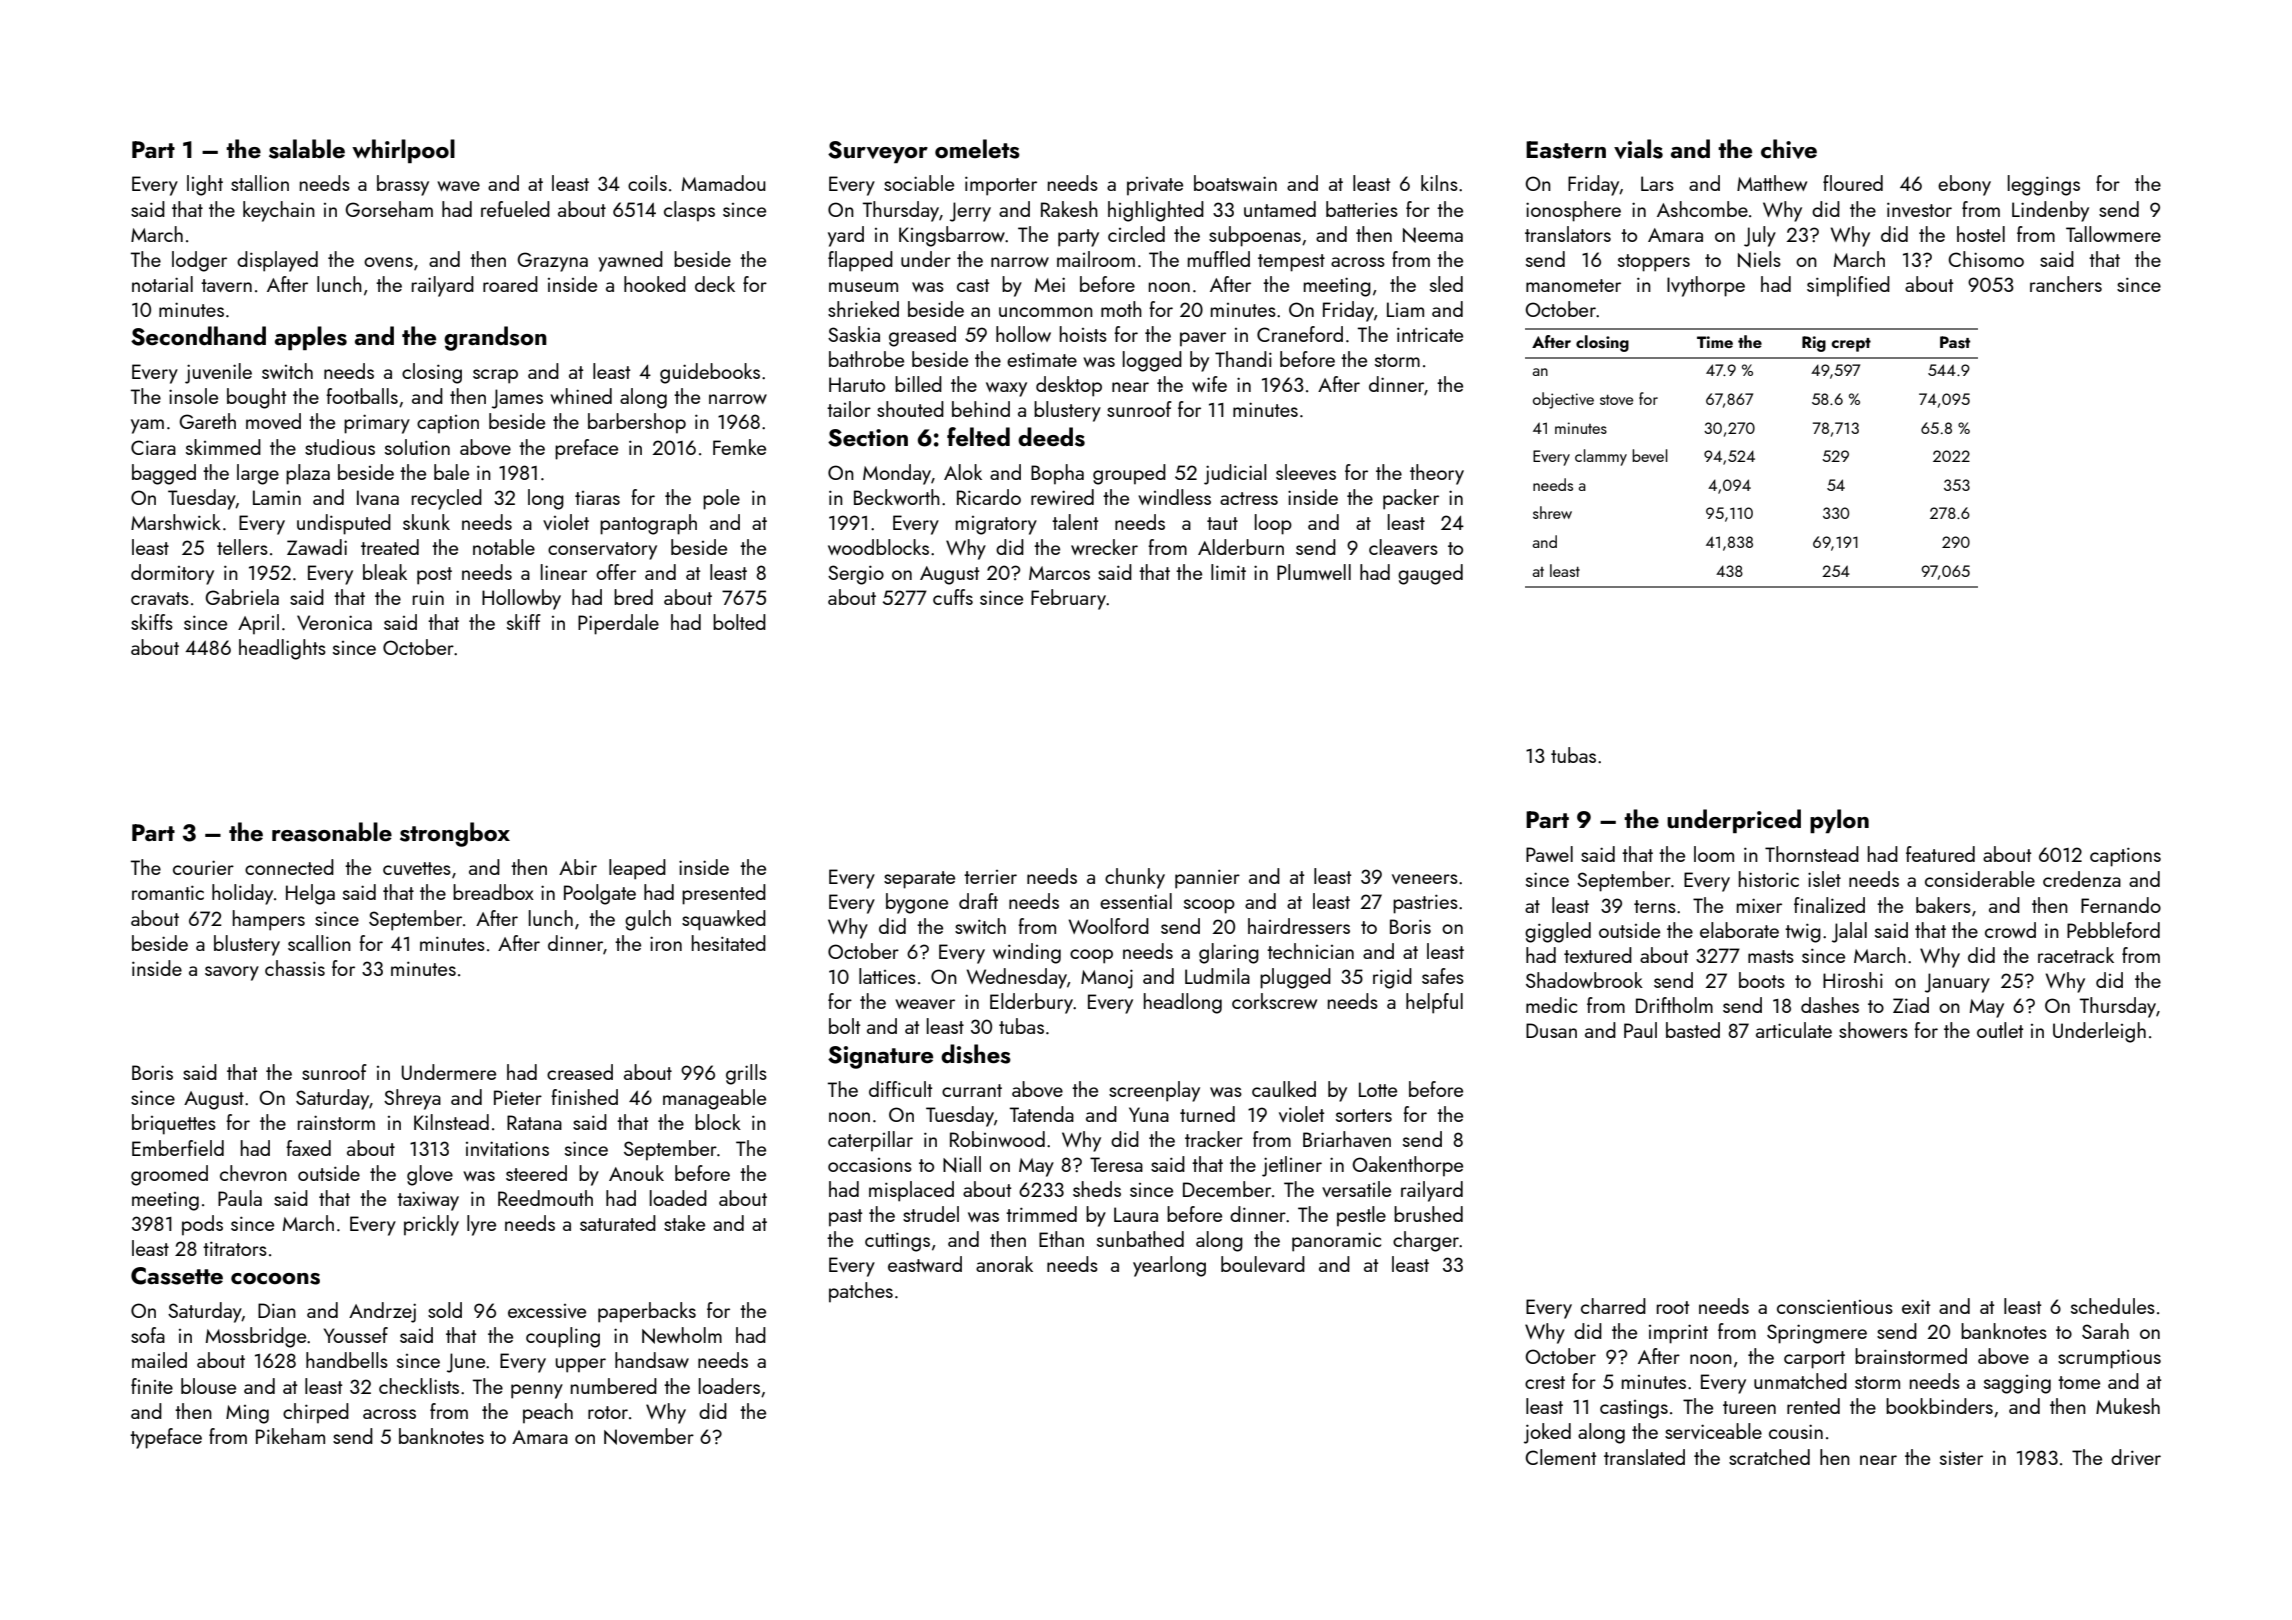  Describe the element at coordinates (1004, 1264) in the image. I see `anorak` at that location.
